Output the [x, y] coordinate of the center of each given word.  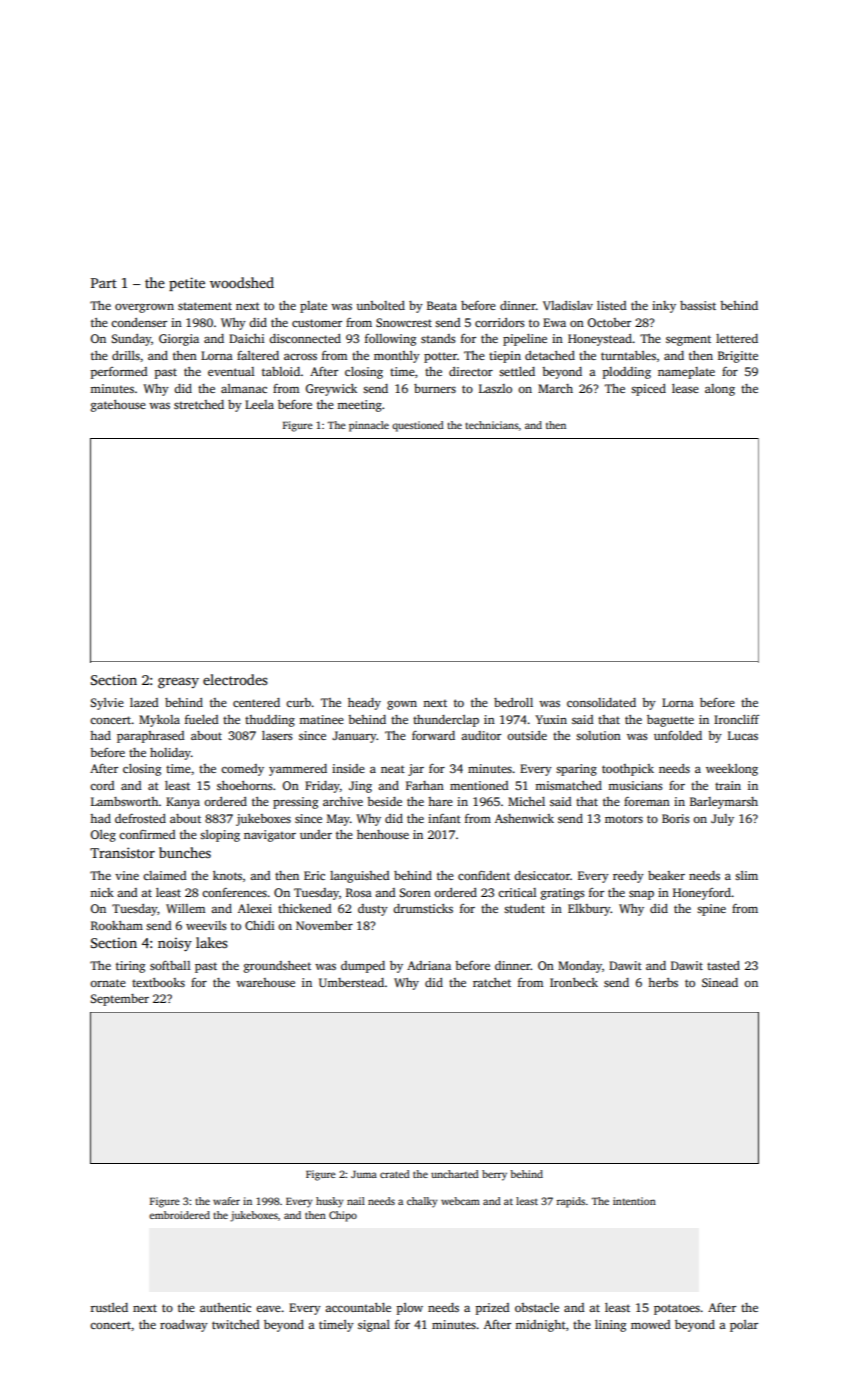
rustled [109, 1307]
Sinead [720, 982]
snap [641, 895]
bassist [698, 305]
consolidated [601, 702]
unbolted [380, 305]
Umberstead [351, 982]
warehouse [265, 982]
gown [402, 705]
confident [484, 875]
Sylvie [107, 704]
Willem [185, 908]
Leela [259, 404]
